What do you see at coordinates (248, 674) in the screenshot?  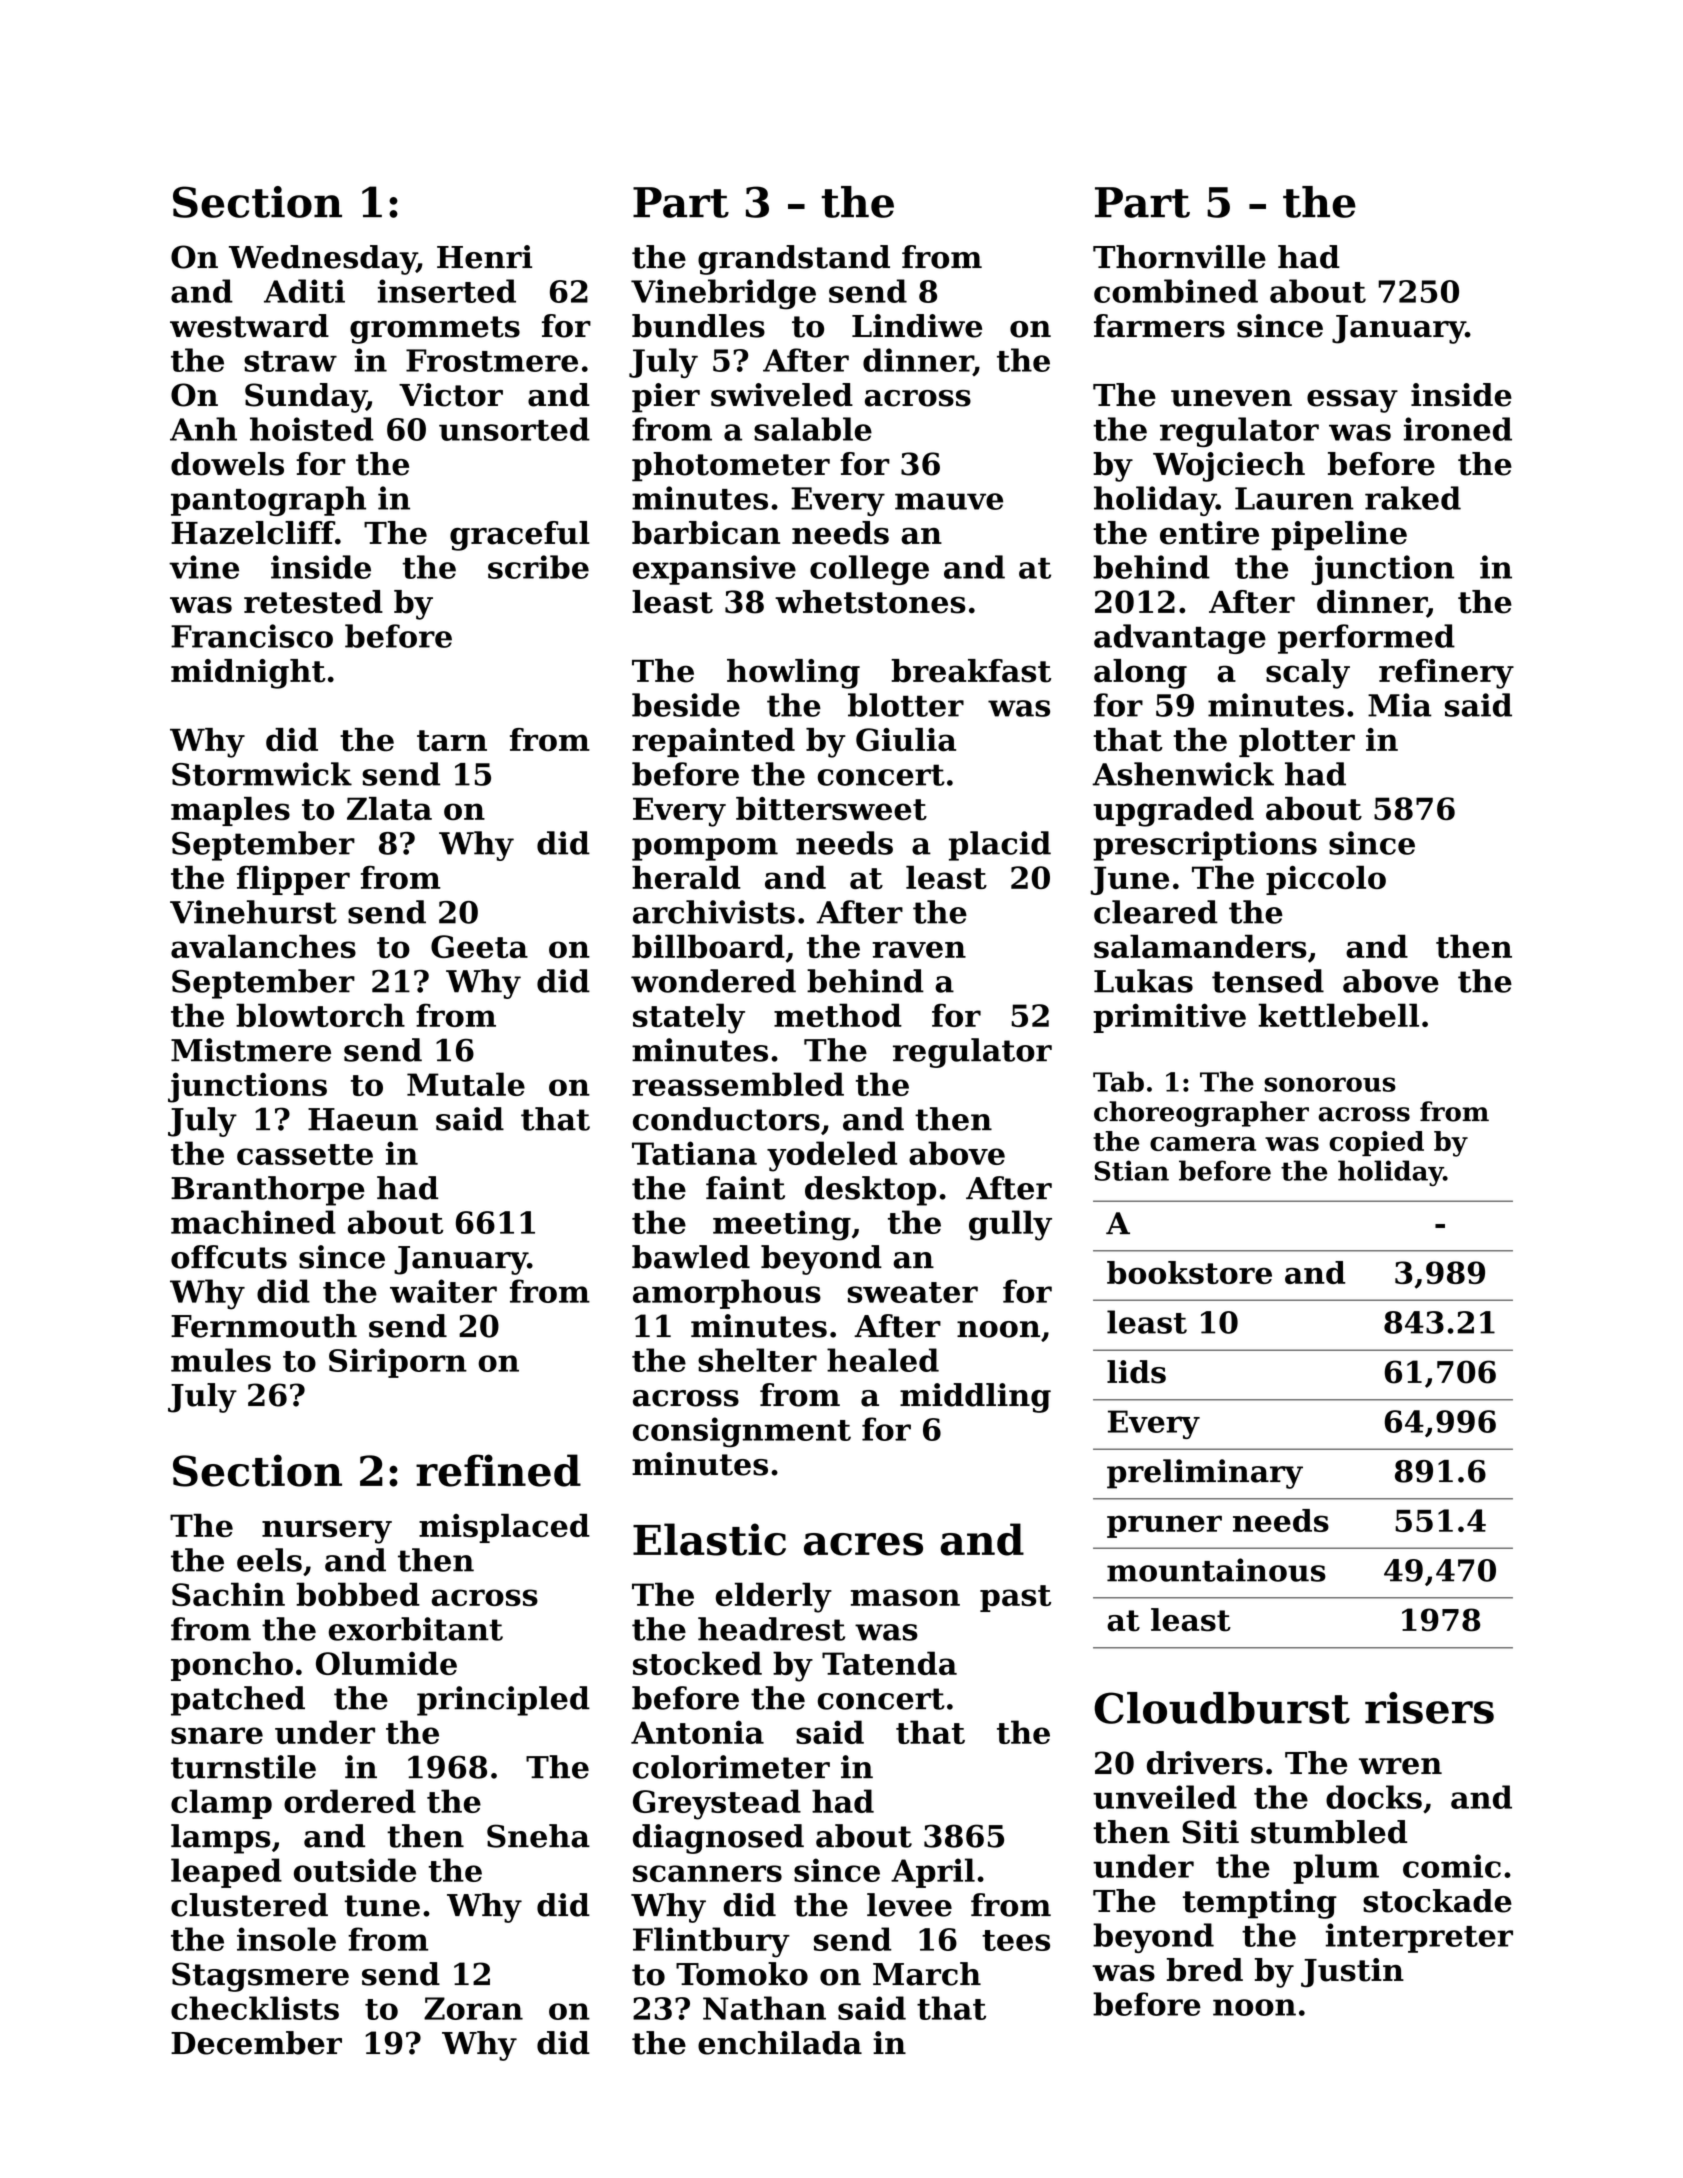 I see `midnight` at bounding box center [248, 674].
